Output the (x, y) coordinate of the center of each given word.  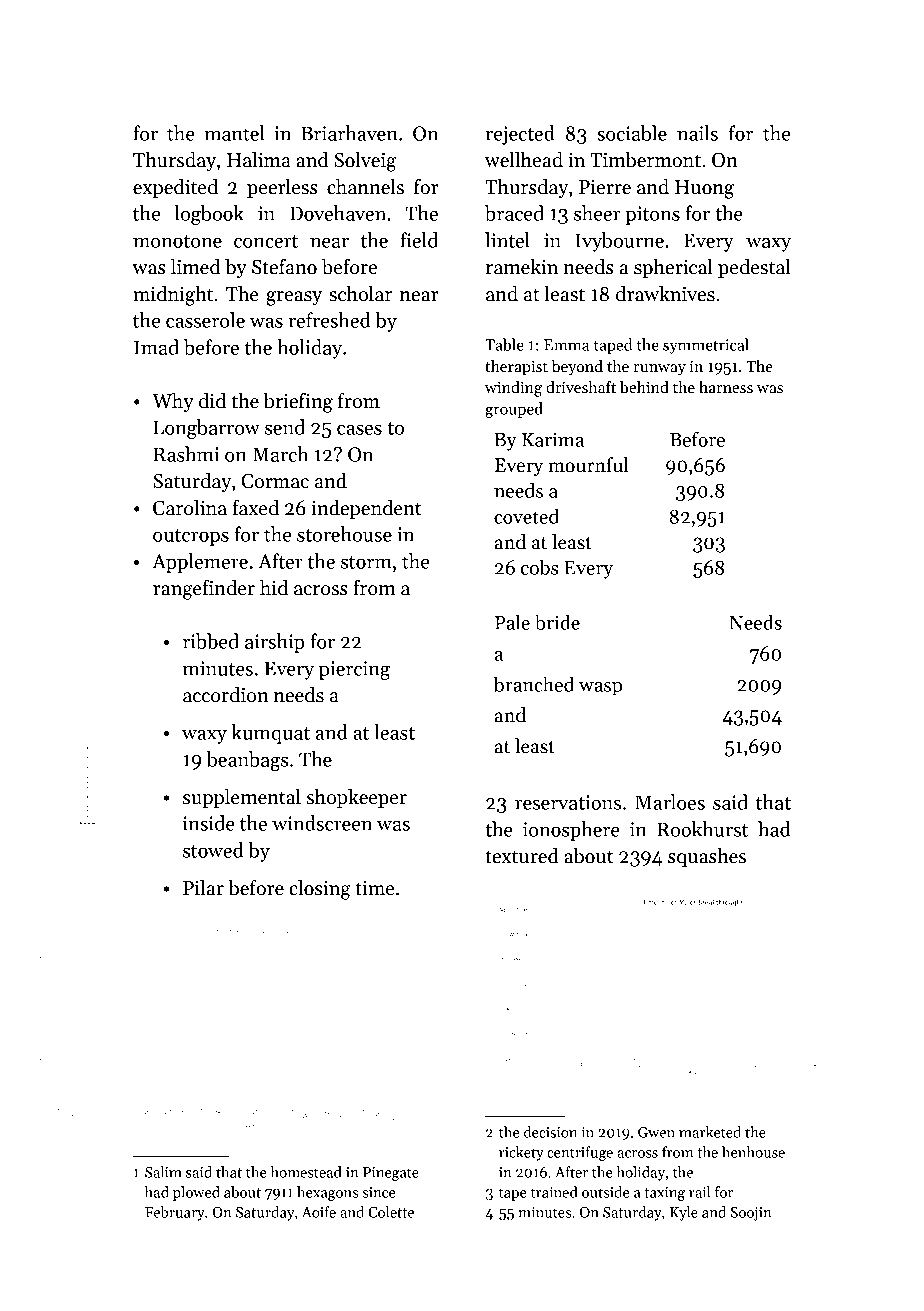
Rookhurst (703, 829)
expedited (175, 188)
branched (534, 684)
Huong (704, 189)
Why (173, 402)
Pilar (203, 888)
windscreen (322, 823)
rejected (520, 135)
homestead (306, 1172)
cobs (539, 567)
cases (359, 429)
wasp (600, 689)
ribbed (211, 641)
